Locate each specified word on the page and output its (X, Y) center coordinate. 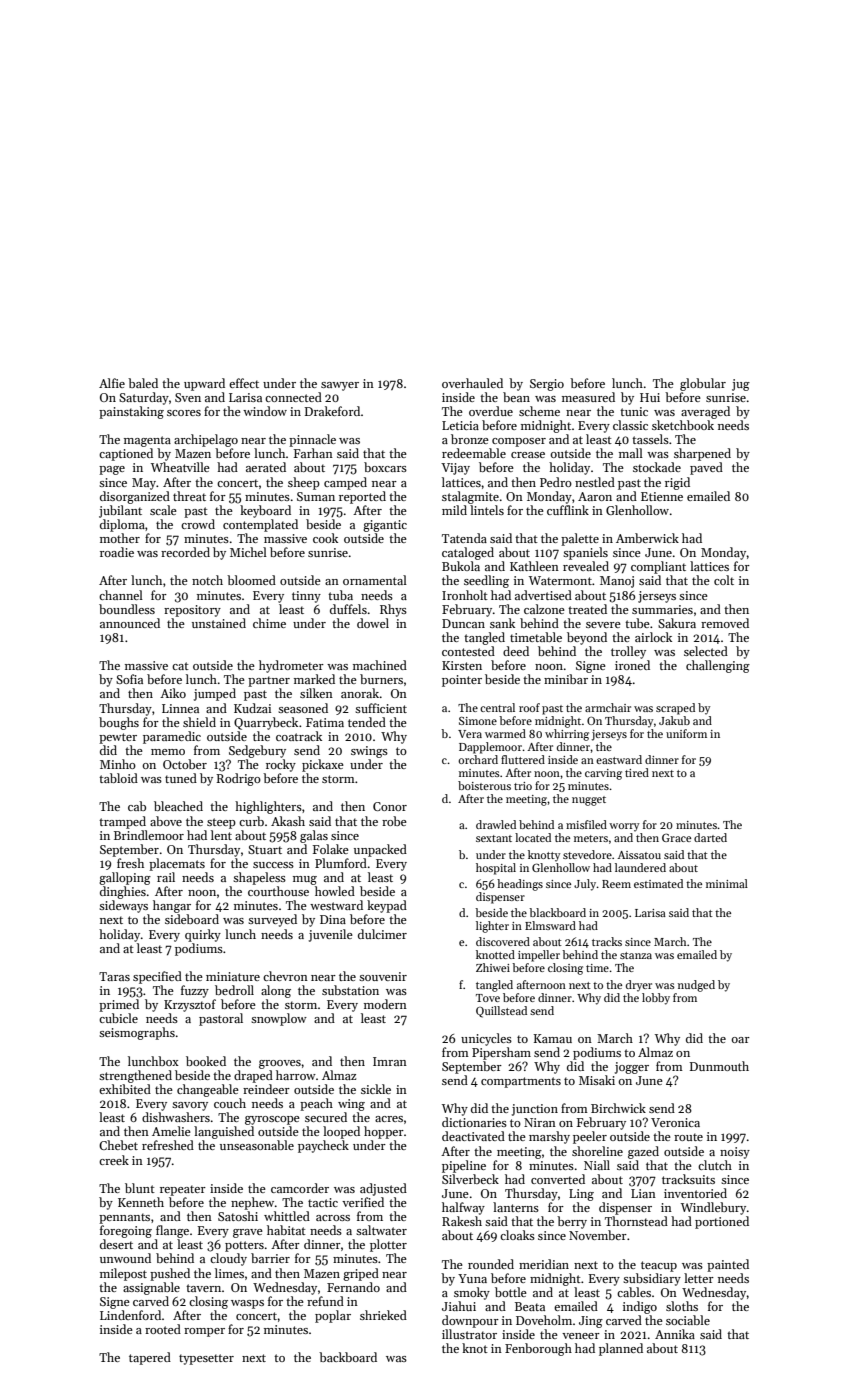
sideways (123, 906)
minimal (727, 883)
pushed (170, 1274)
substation (350, 990)
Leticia (460, 425)
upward (204, 384)
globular (703, 384)
